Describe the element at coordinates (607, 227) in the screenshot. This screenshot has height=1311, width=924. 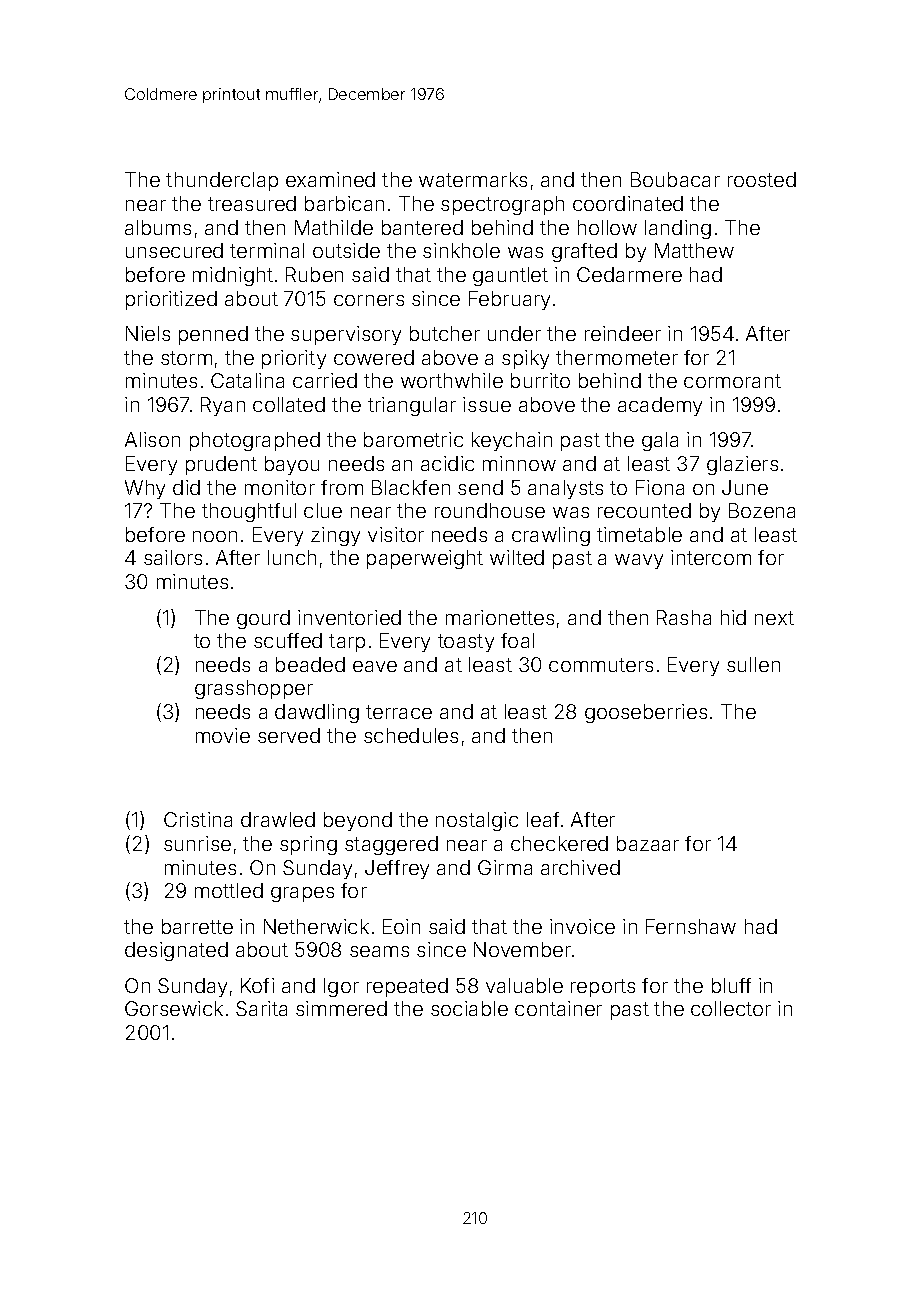
I see `hollow` at that location.
